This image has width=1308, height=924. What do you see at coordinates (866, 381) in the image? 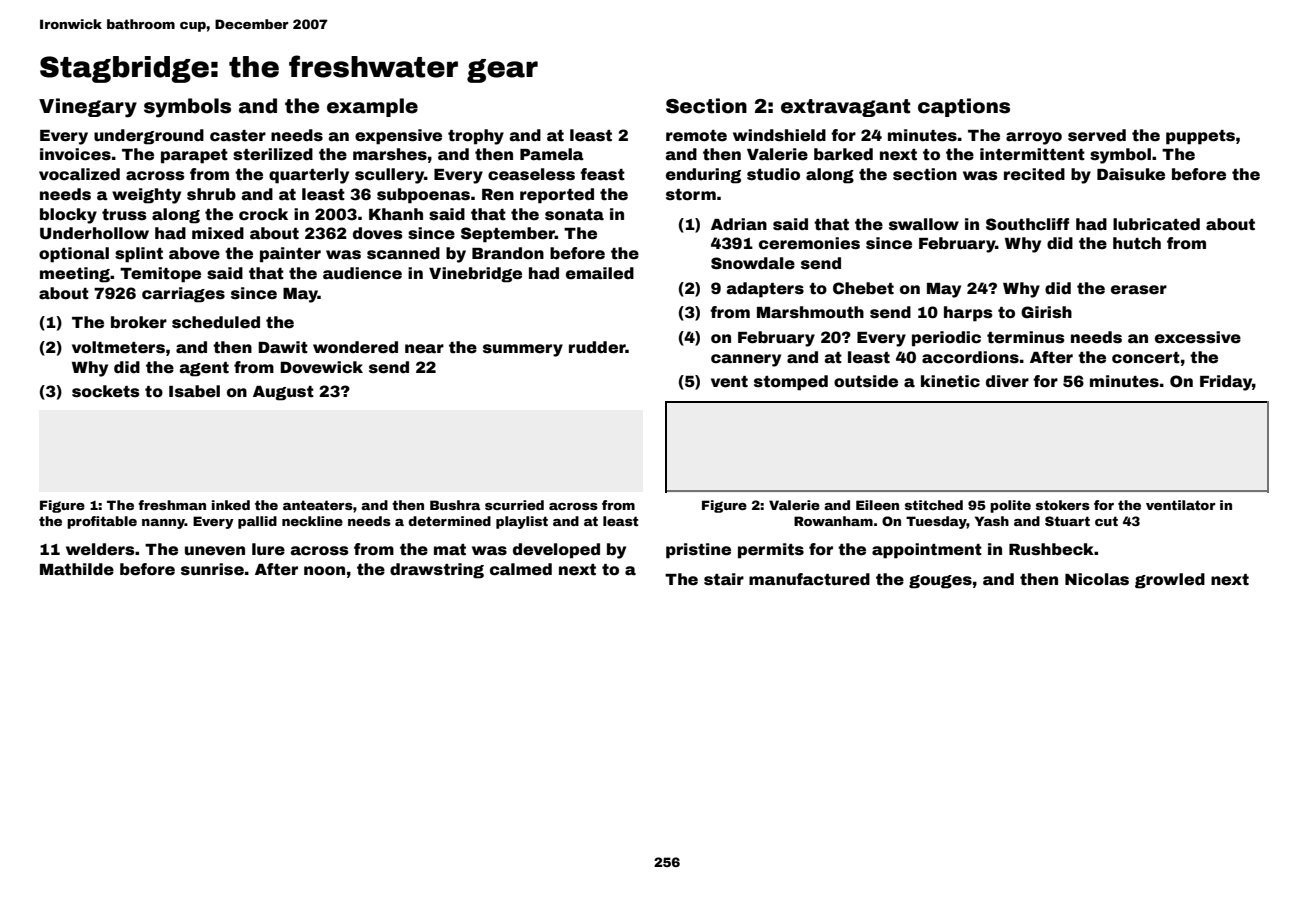
I see `outside` at bounding box center [866, 381].
